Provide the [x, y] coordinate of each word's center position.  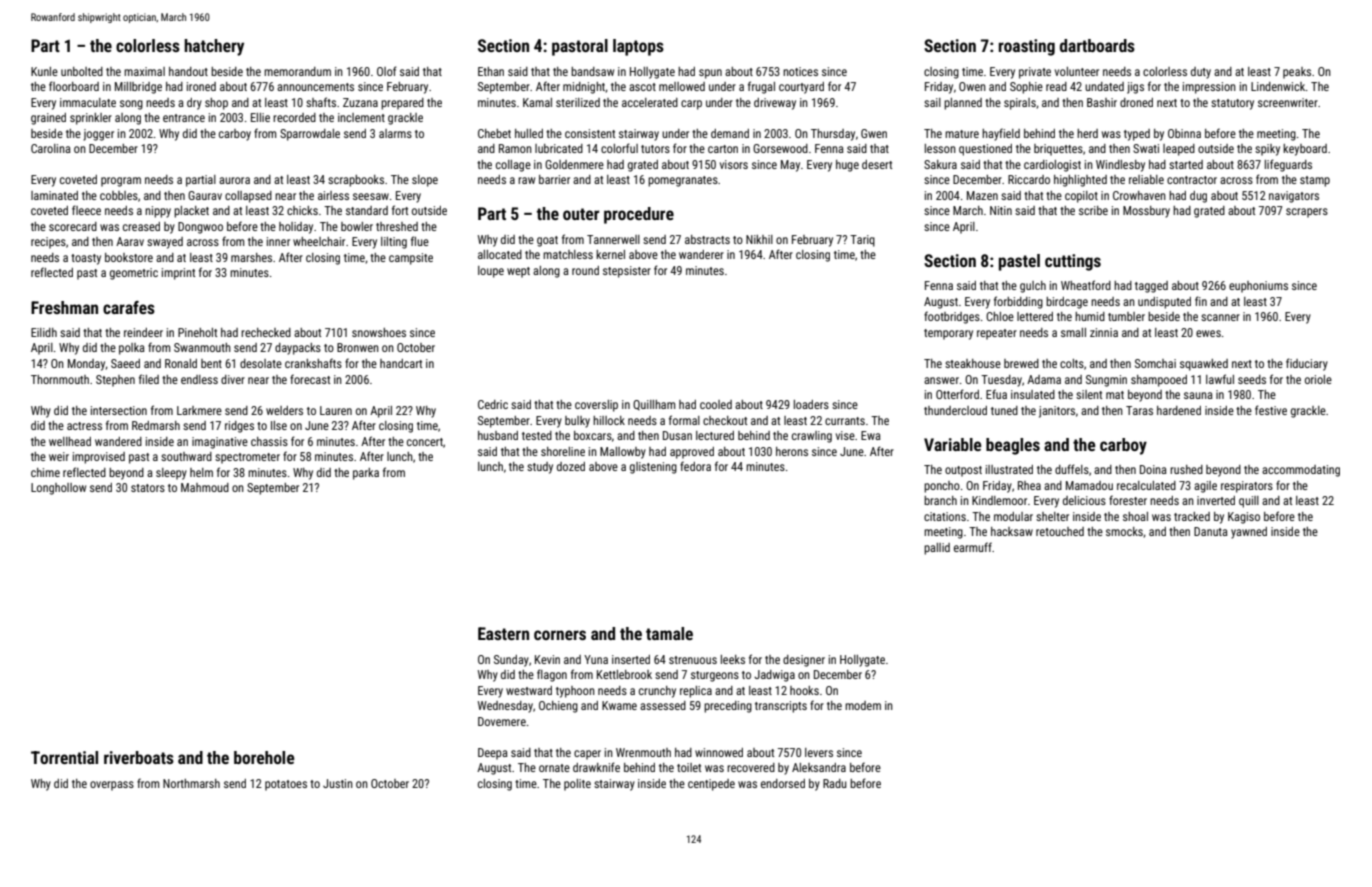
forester [1128, 500]
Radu [835, 783]
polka [132, 349]
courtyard [801, 88]
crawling [812, 437]
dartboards [1097, 45]
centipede [711, 785]
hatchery [214, 47]
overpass [112, 786]
